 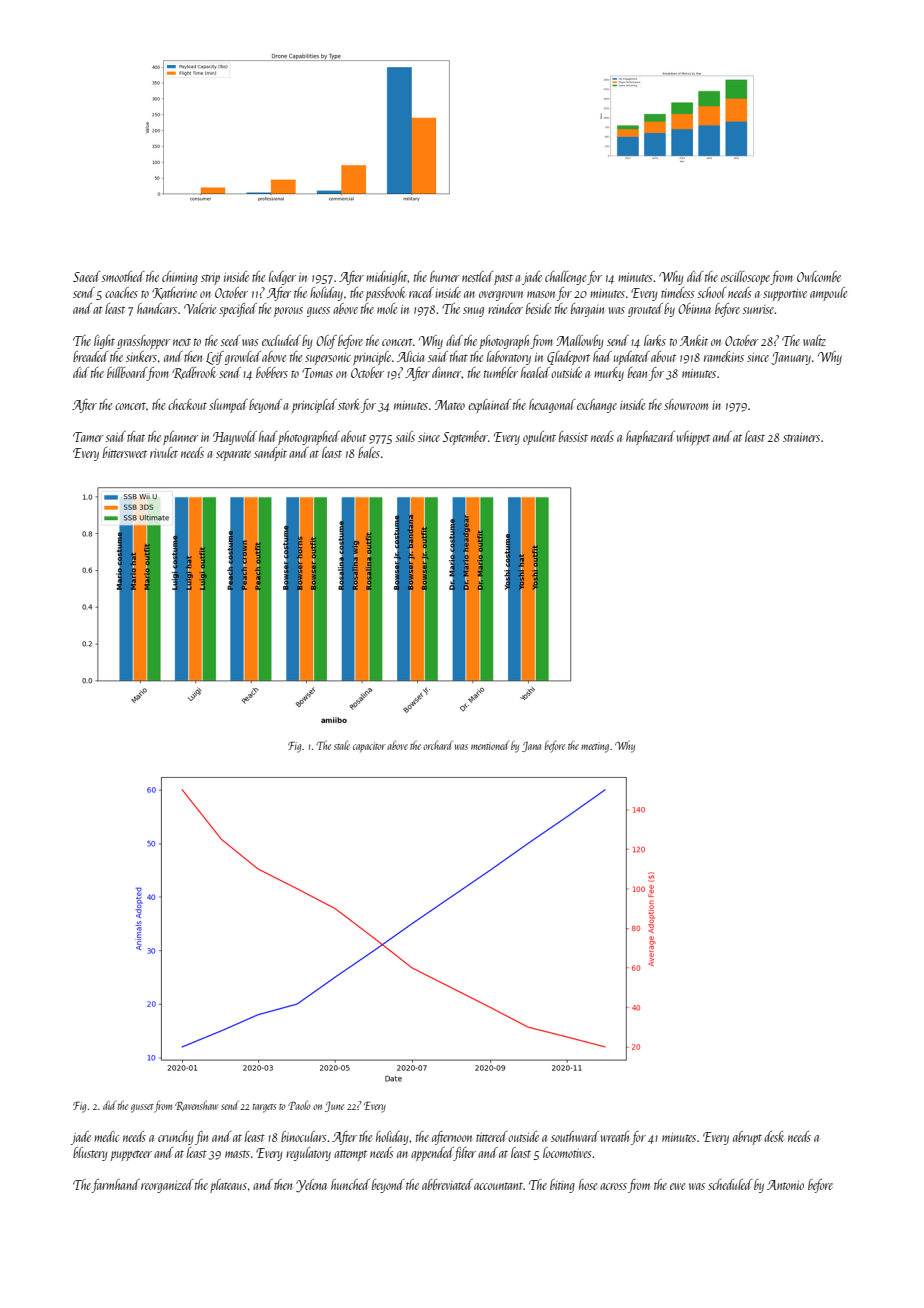 I want to click on meeting, so click(x=595, y=747).
